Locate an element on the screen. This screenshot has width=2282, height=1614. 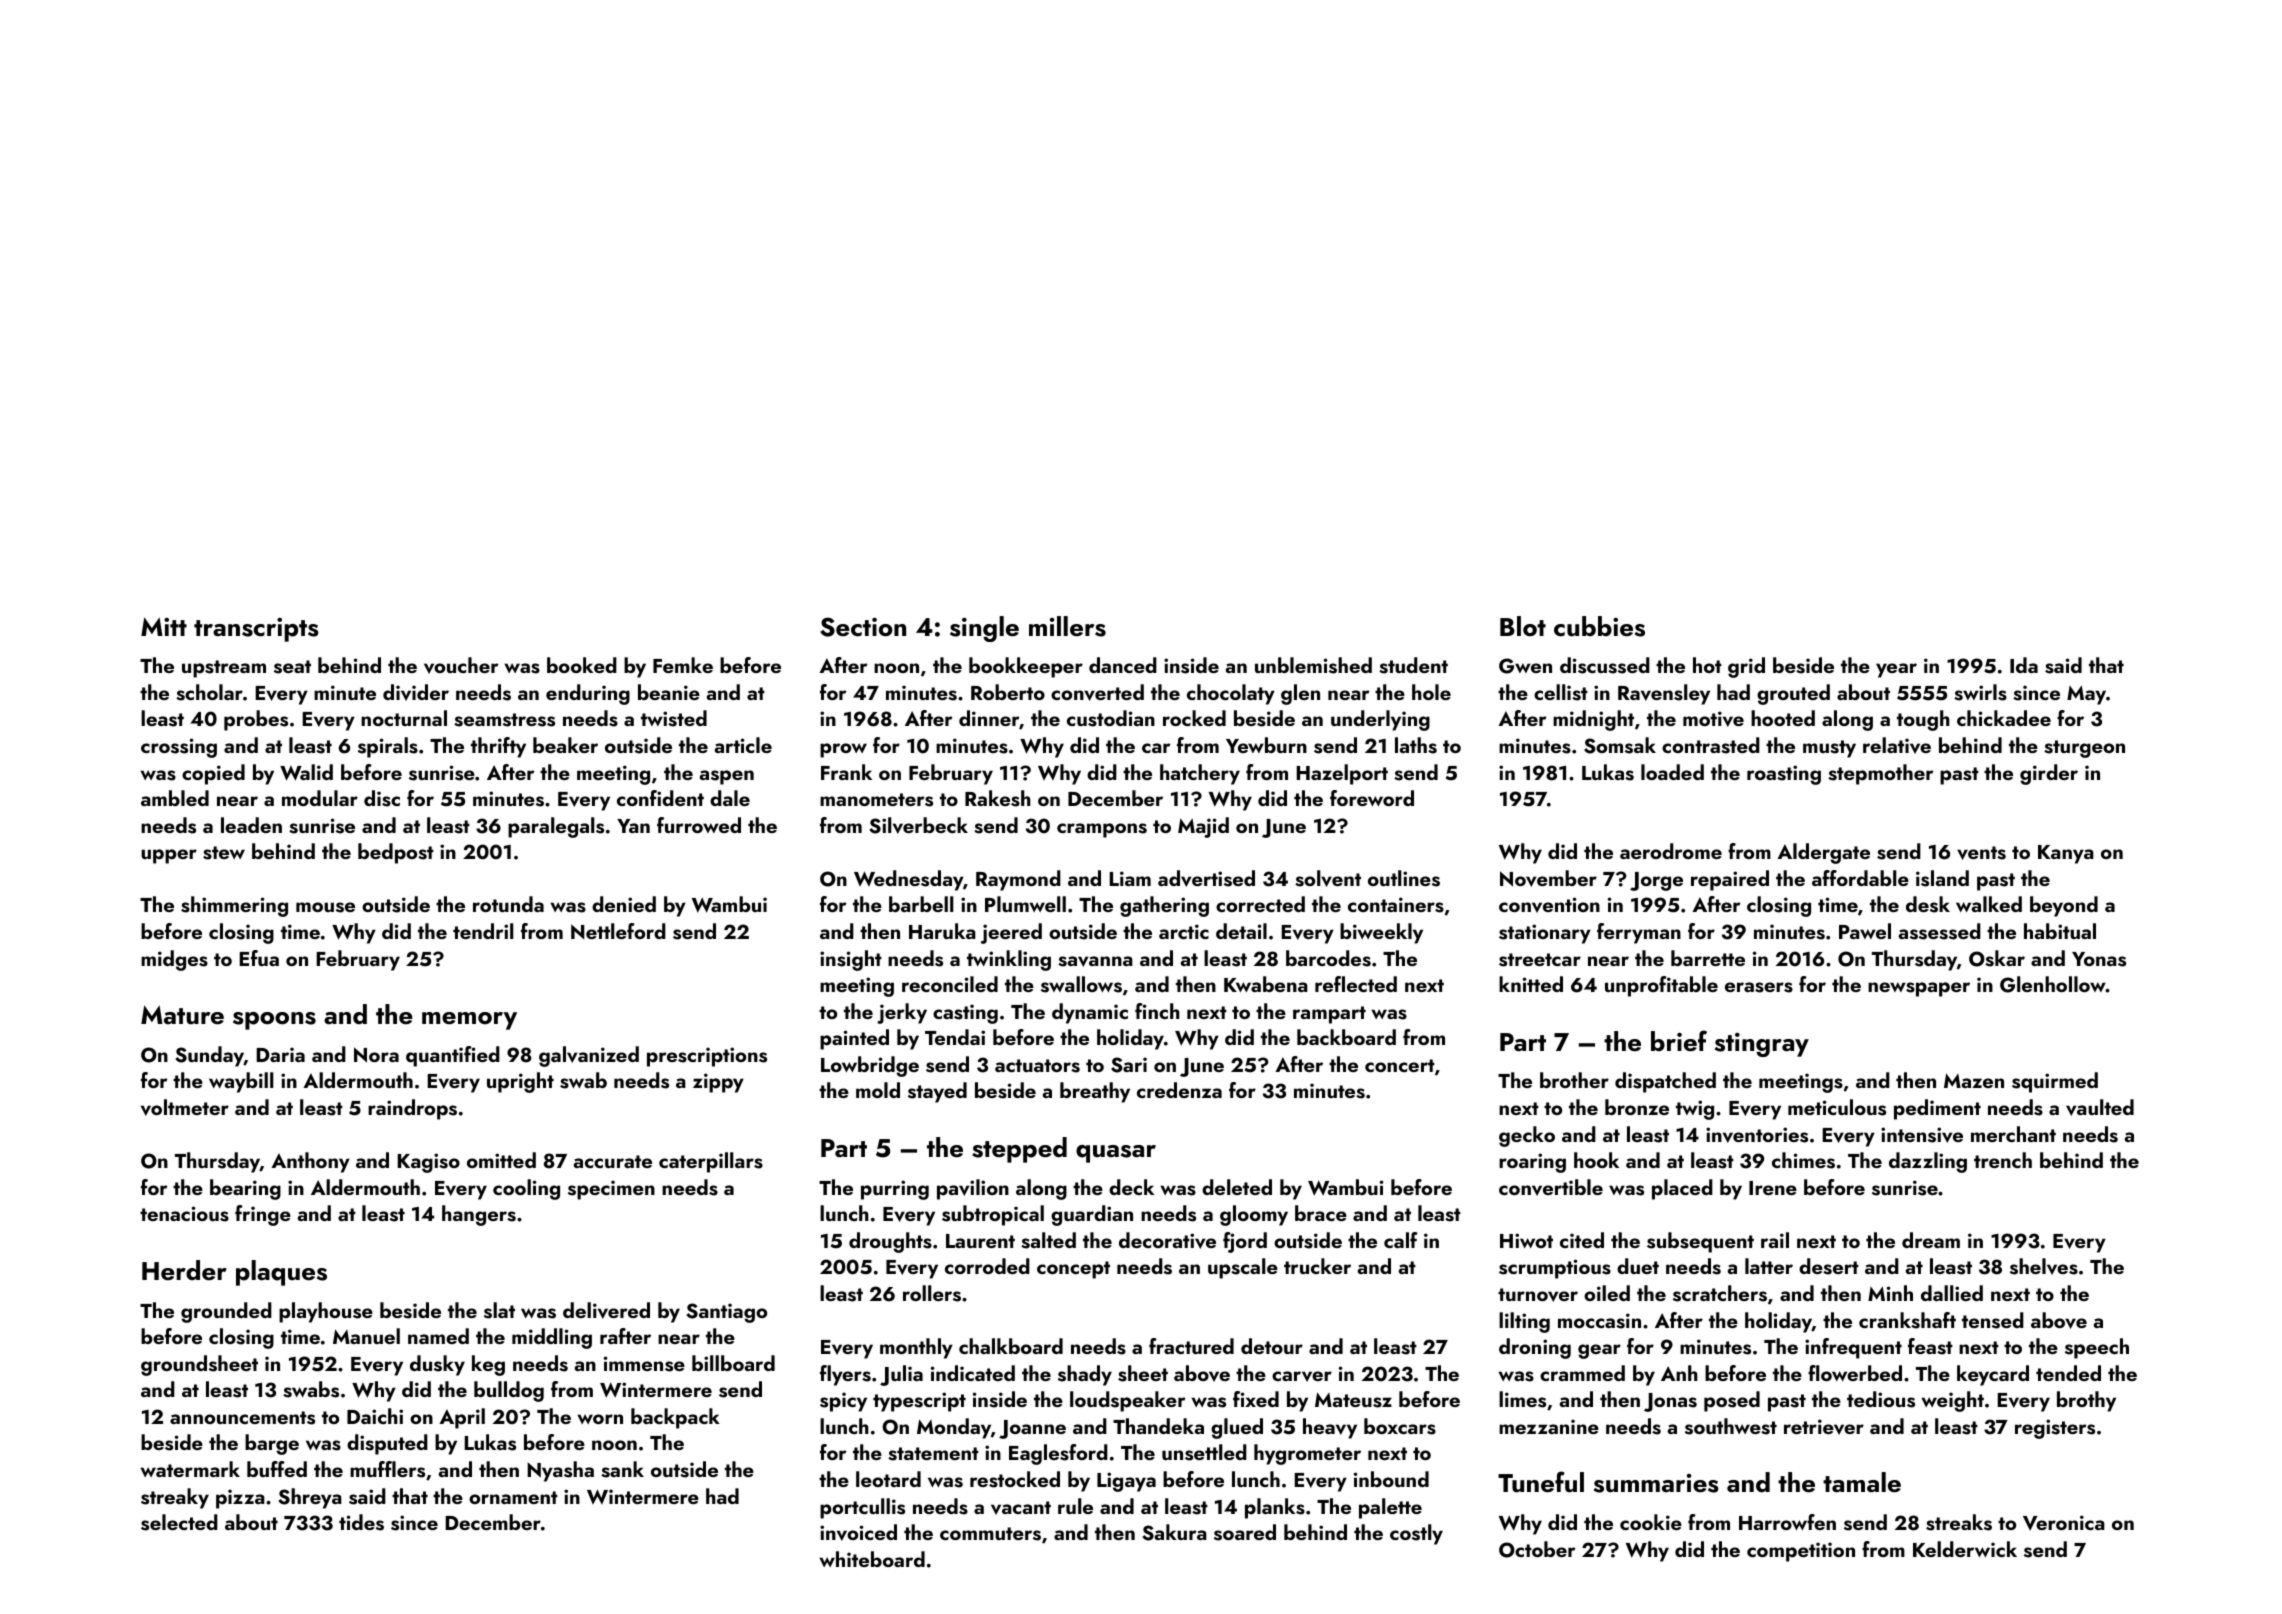
laths is located at coordinates (1416, 745).
